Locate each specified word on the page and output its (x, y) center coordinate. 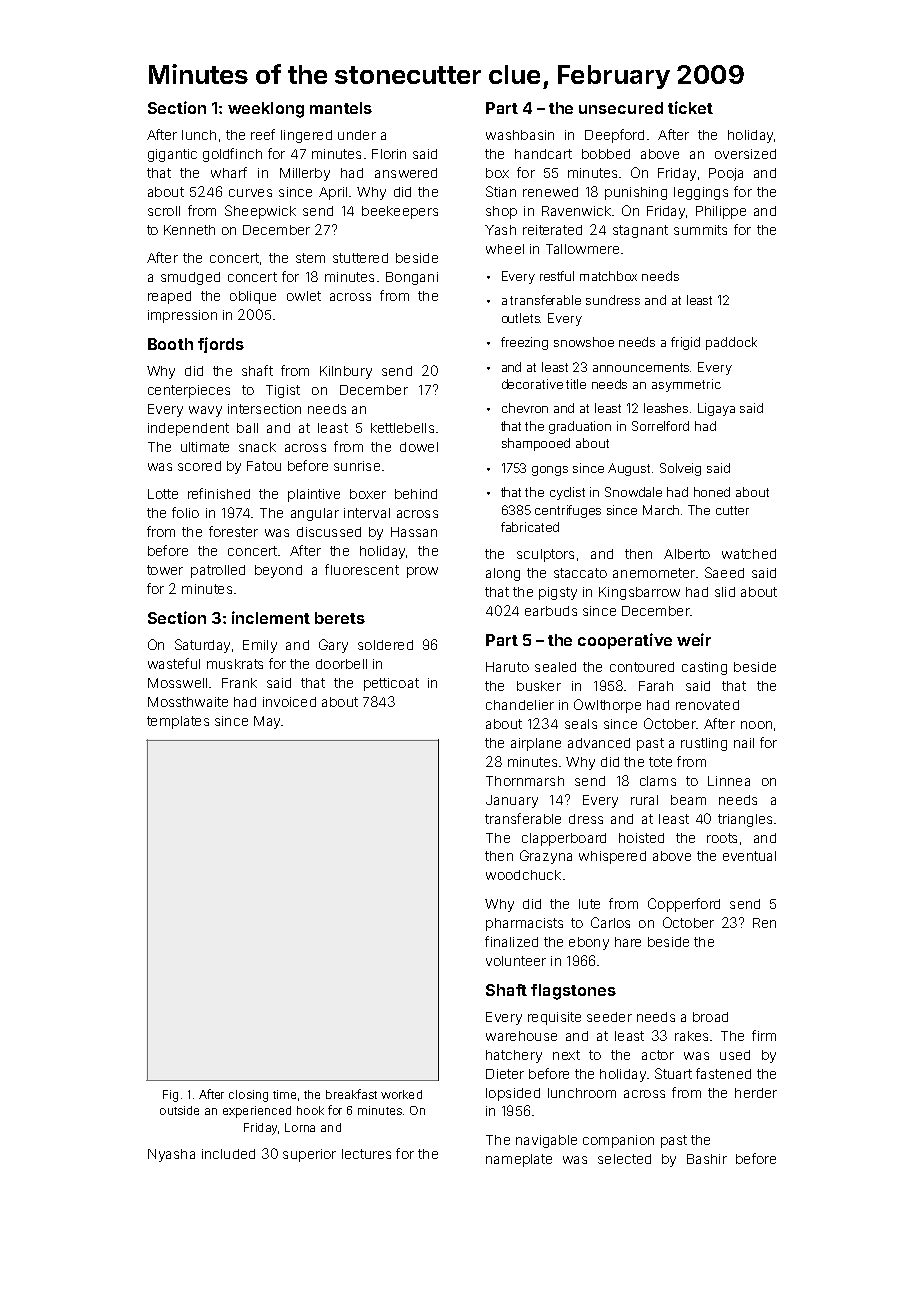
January (512, 801)
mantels (341, 108)
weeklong (266, 110)
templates (178, 722)
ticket (690, 107)
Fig (170, 1096)
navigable (546, 1141)
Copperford (684, 905)
